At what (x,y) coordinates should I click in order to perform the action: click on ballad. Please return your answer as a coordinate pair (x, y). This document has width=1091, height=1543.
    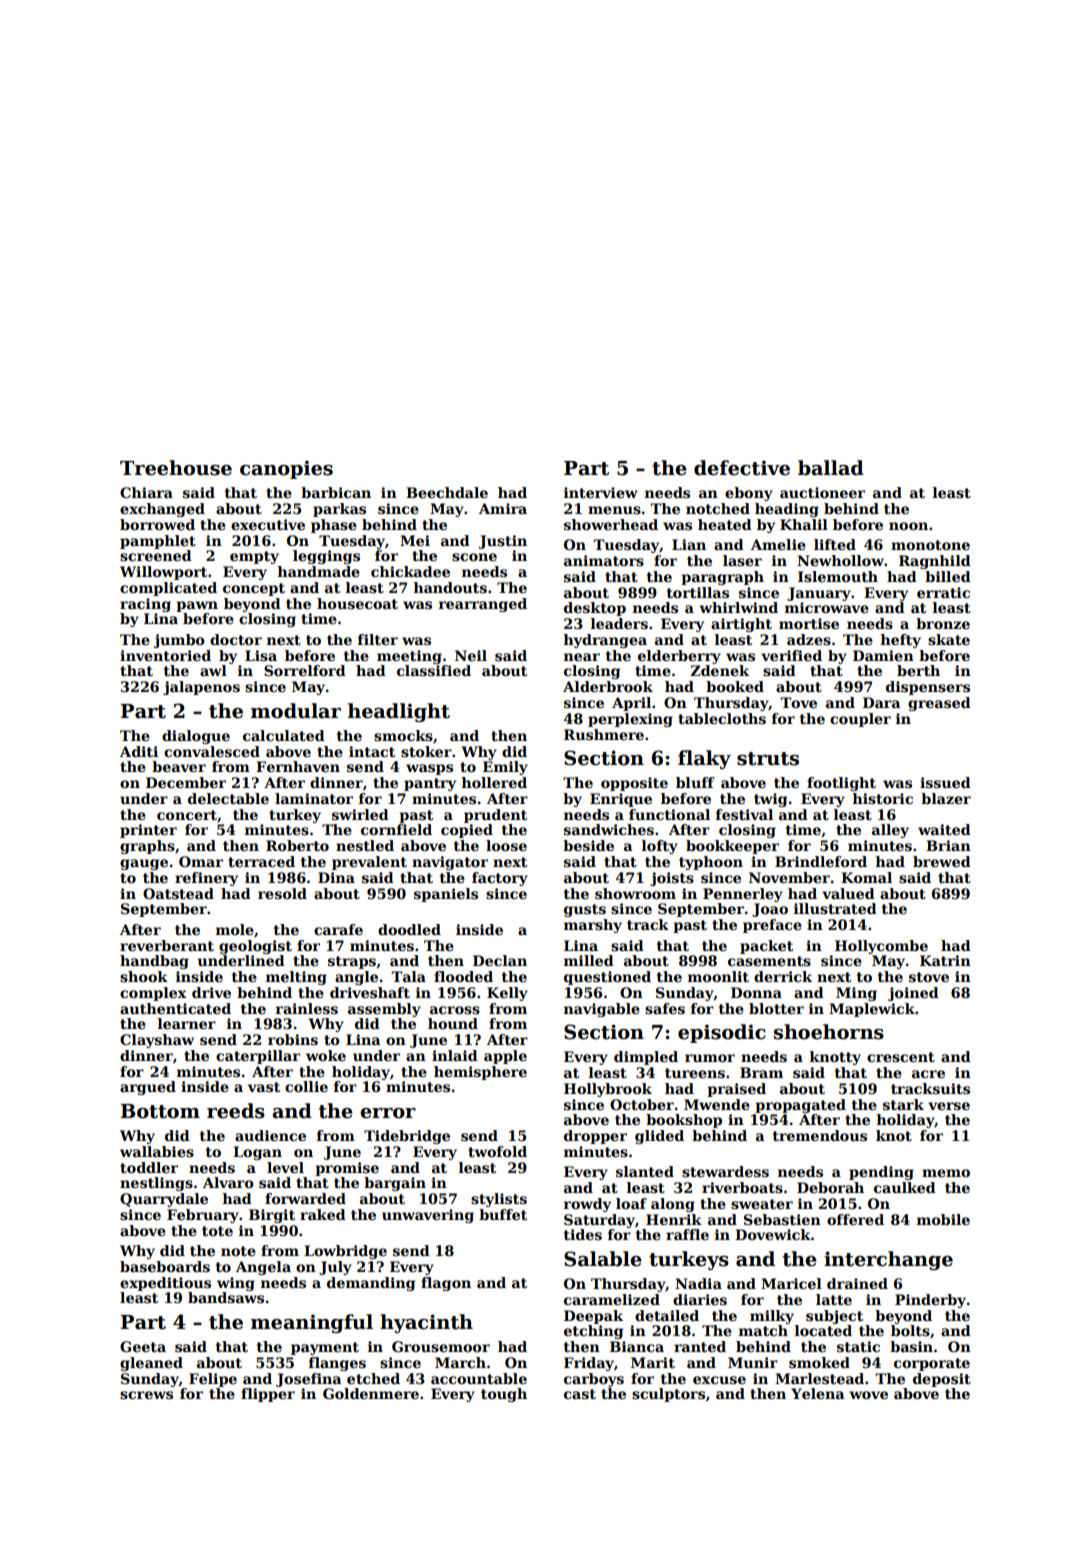
    Looking at the image, I should click on (831, 468).
